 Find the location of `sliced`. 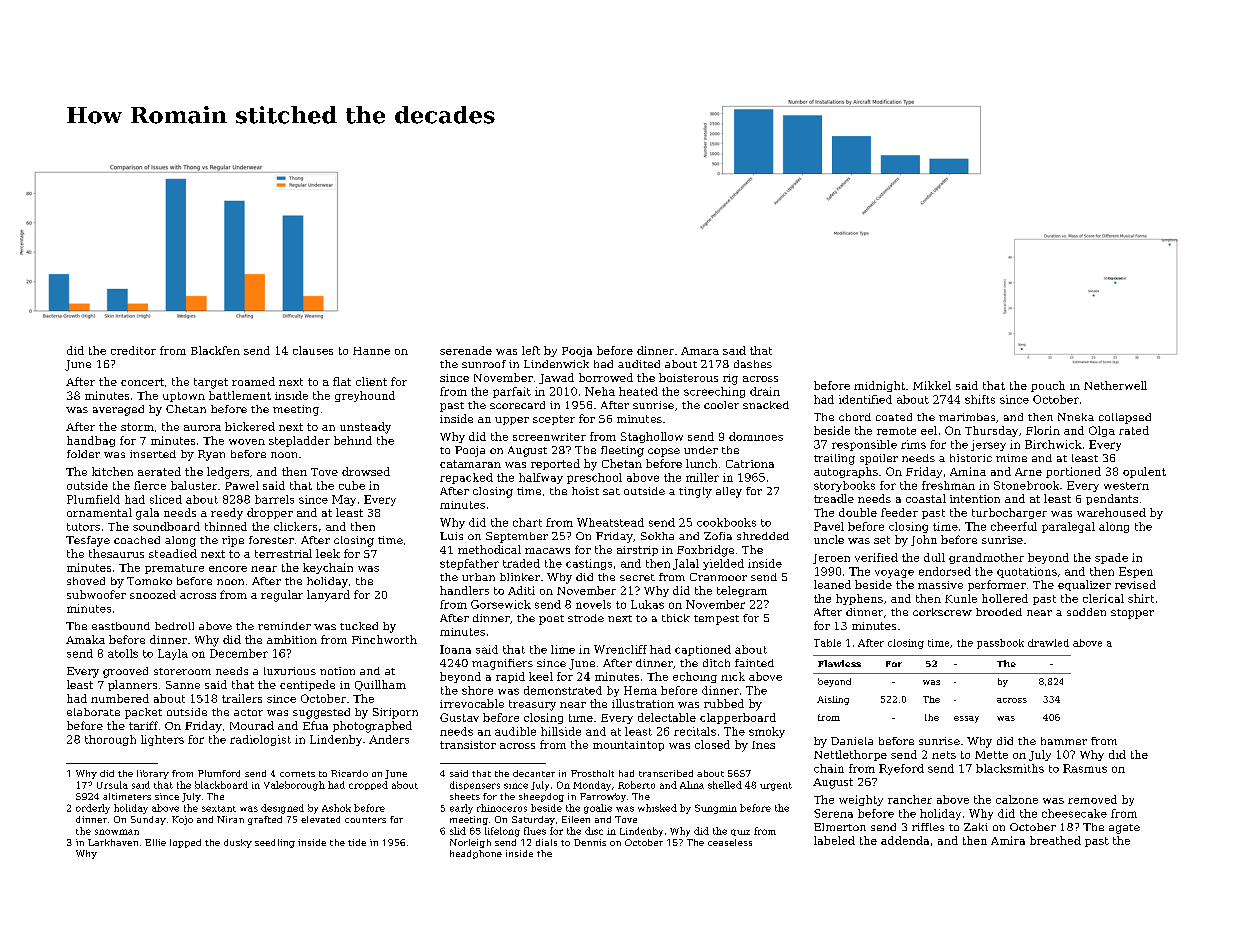

sliced is located at coordinates (166, 499).
